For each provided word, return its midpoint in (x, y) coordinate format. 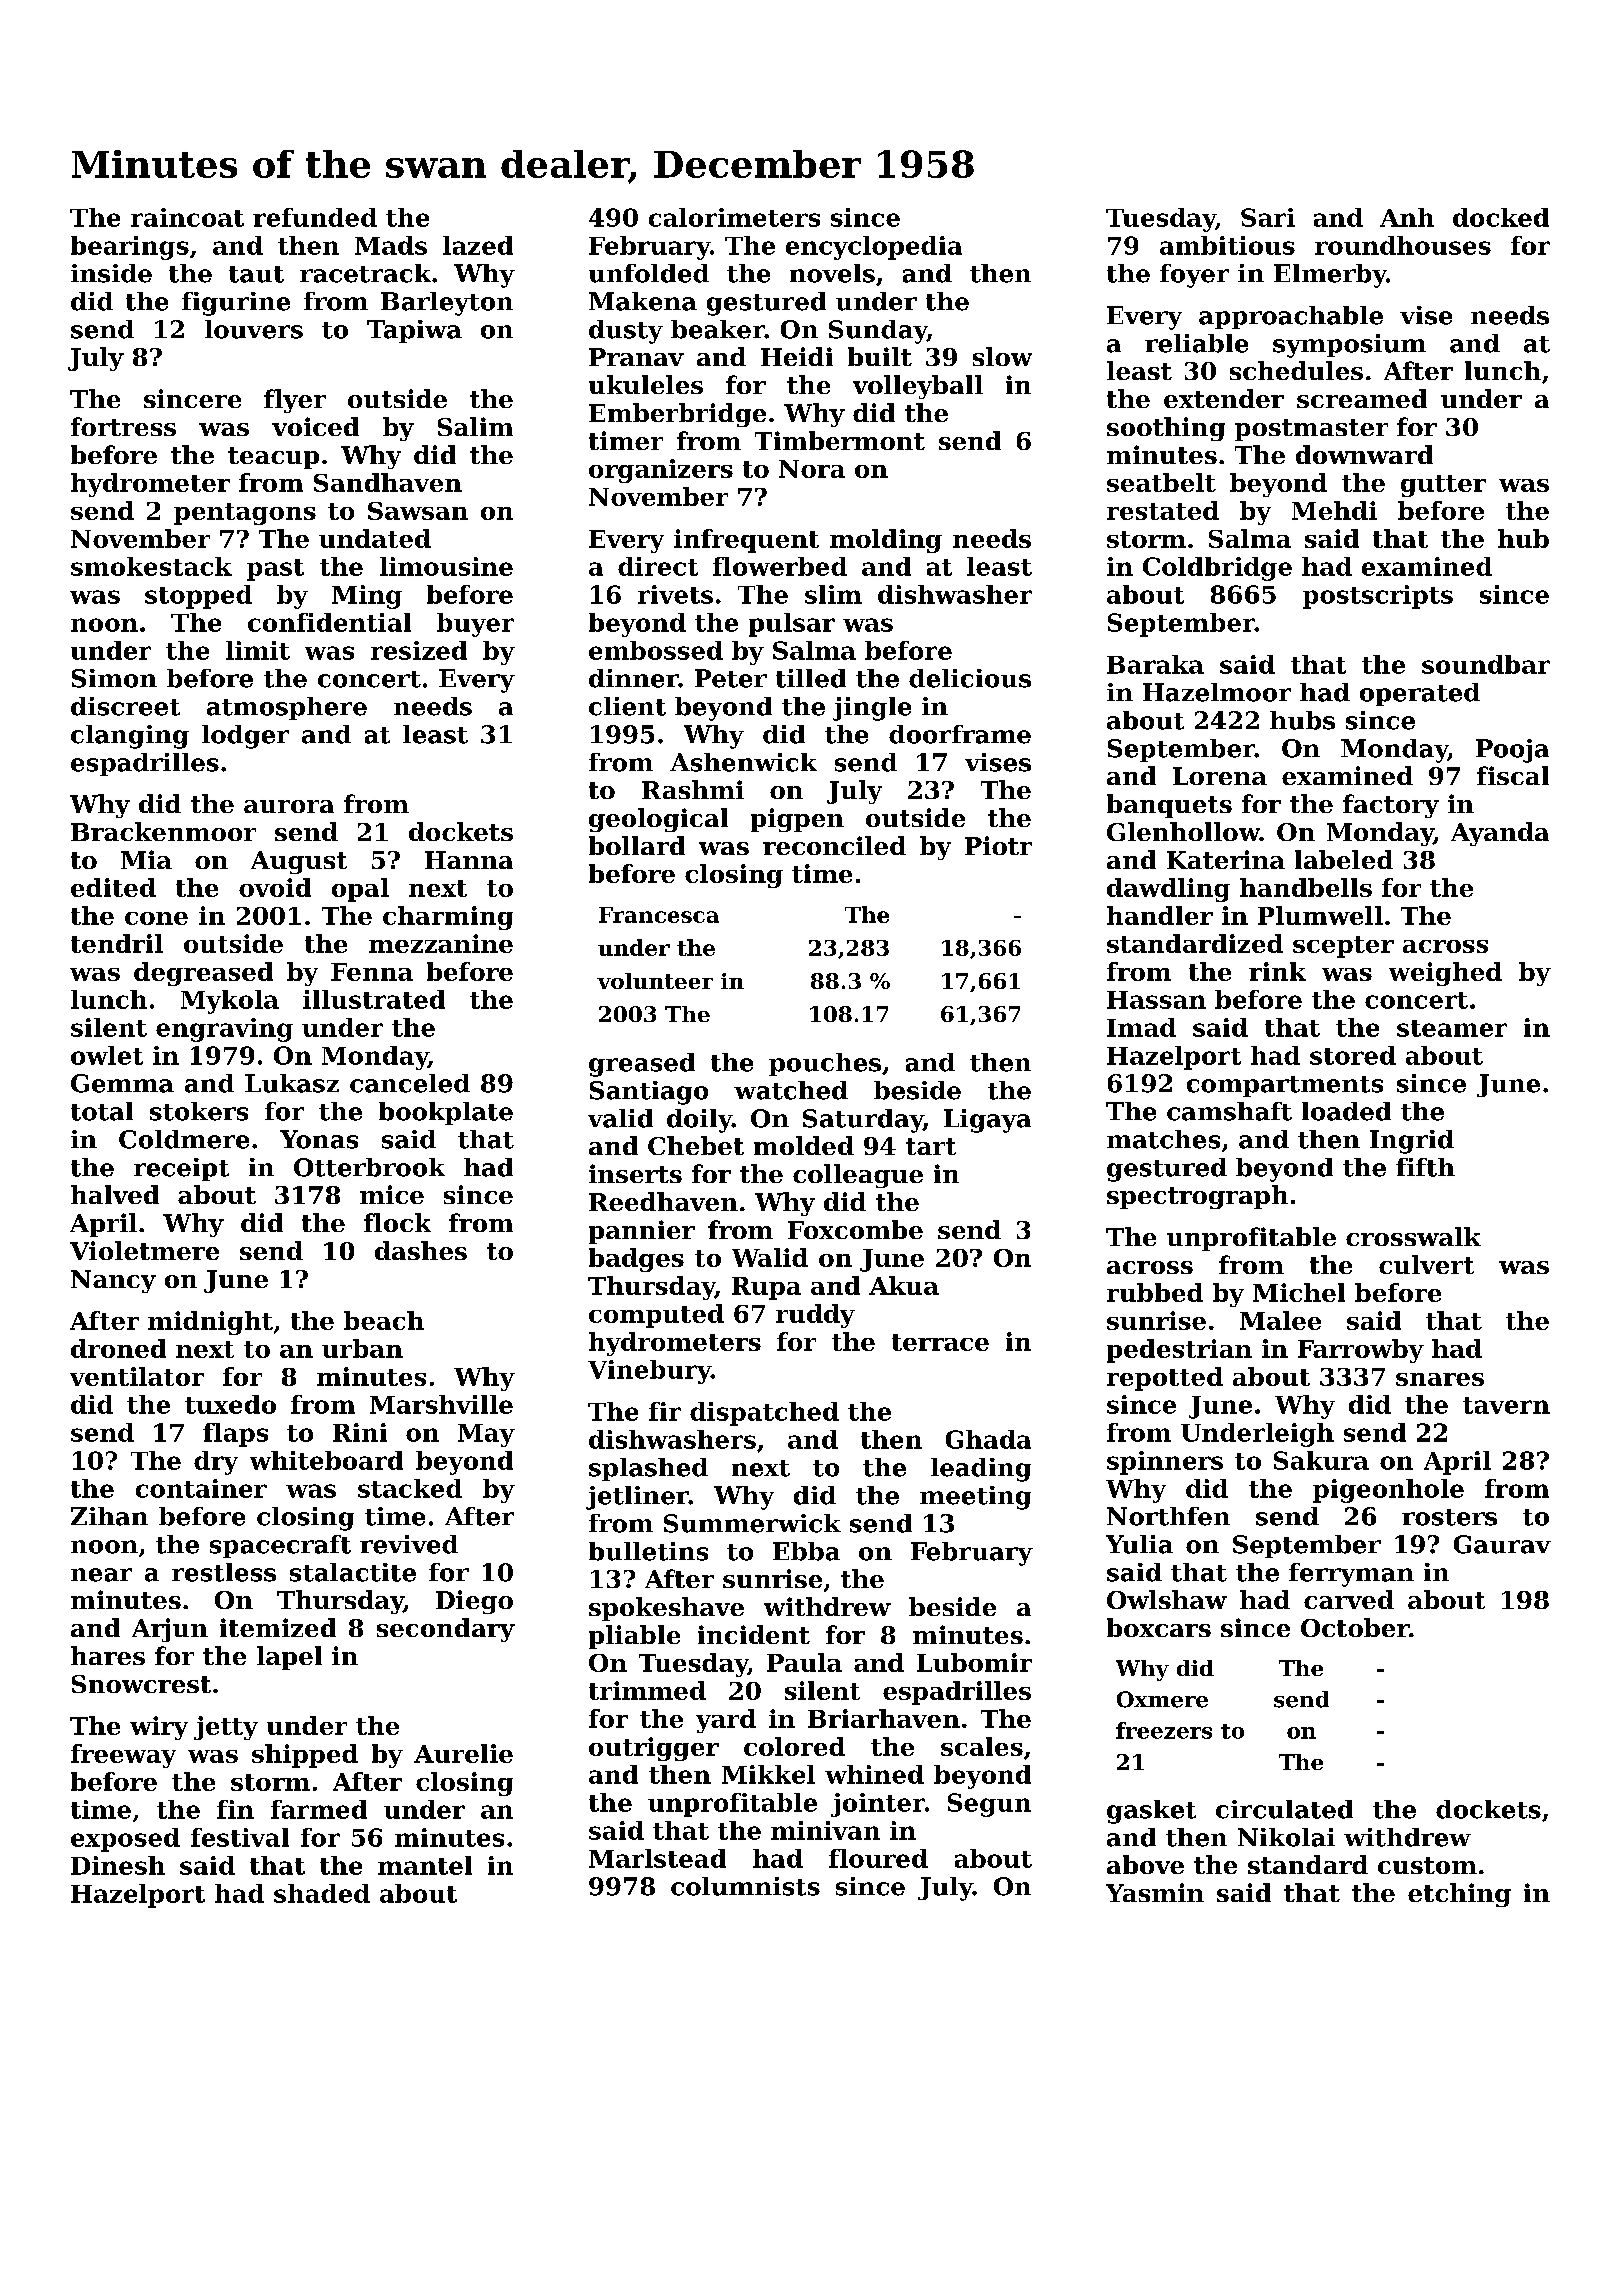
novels (832, 273)
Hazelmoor (1217, 692)
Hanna (469, 860)
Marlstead (657, 1858)
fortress (123, 426)
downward (1364, 454)
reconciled (834, 845)
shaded (322, 1893)
